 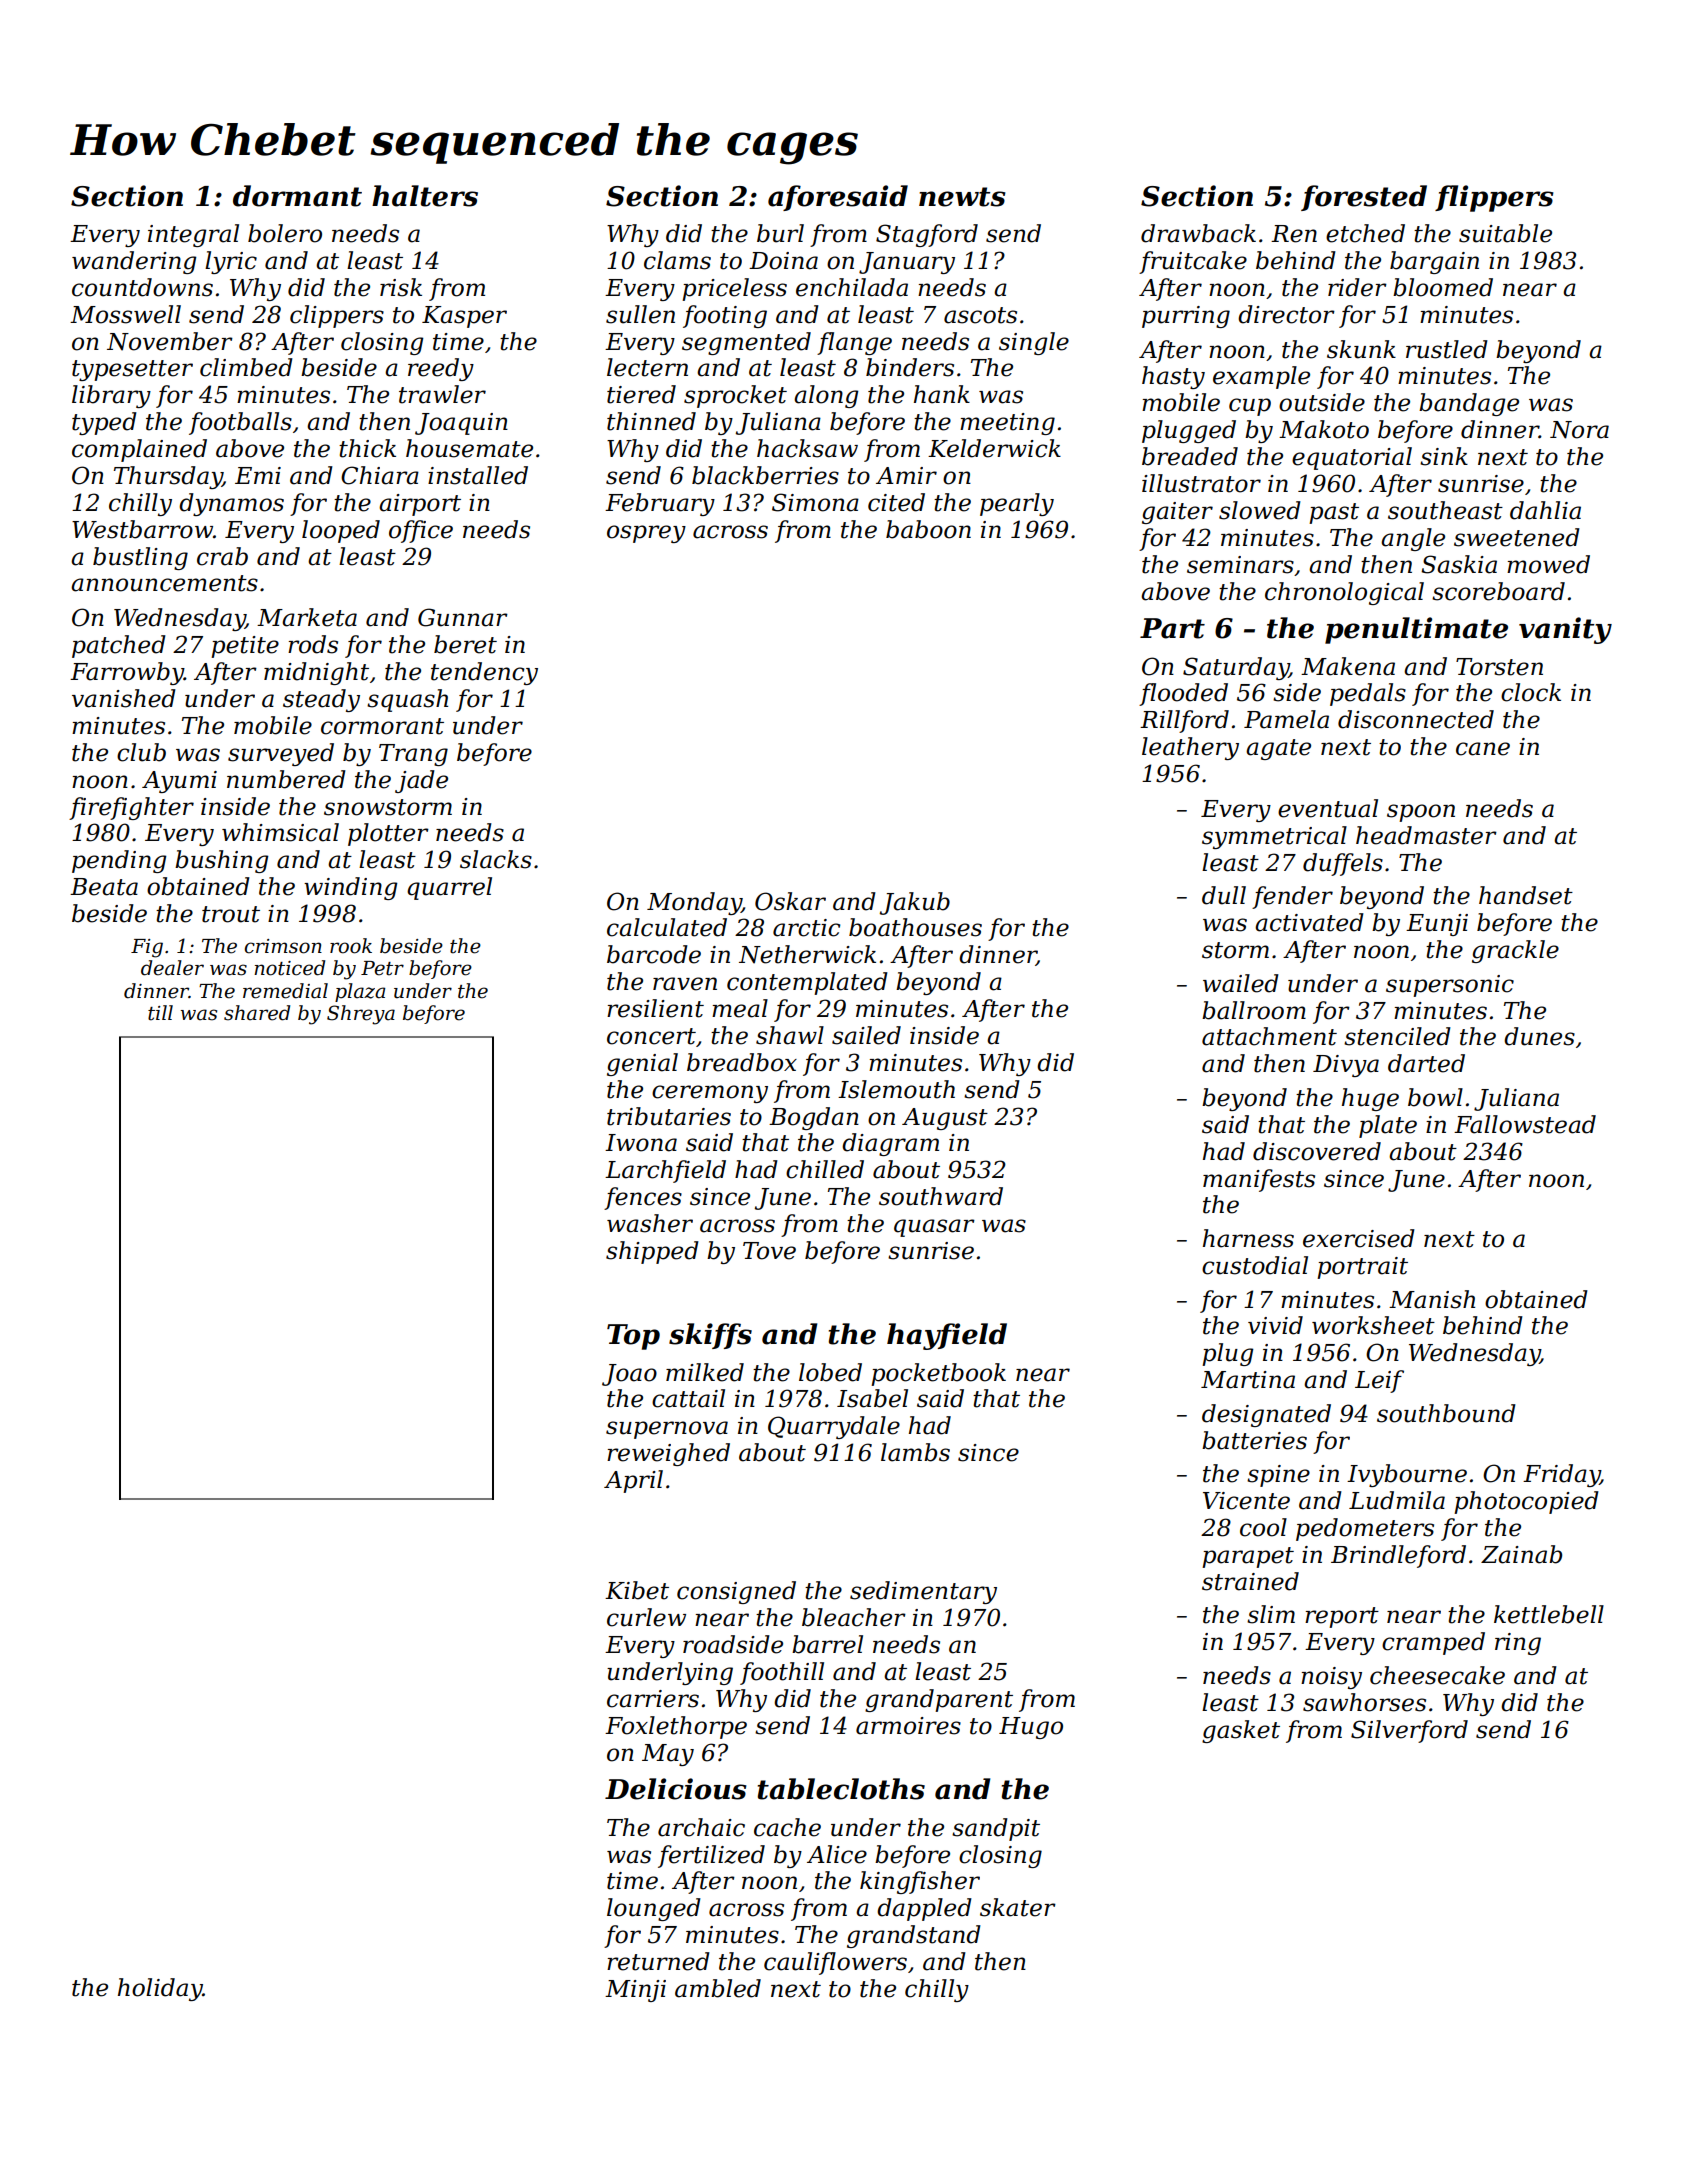 What do you see at coordinates (980, 315) in the page?
I see `ascots` at bounding box center [980, 315].
